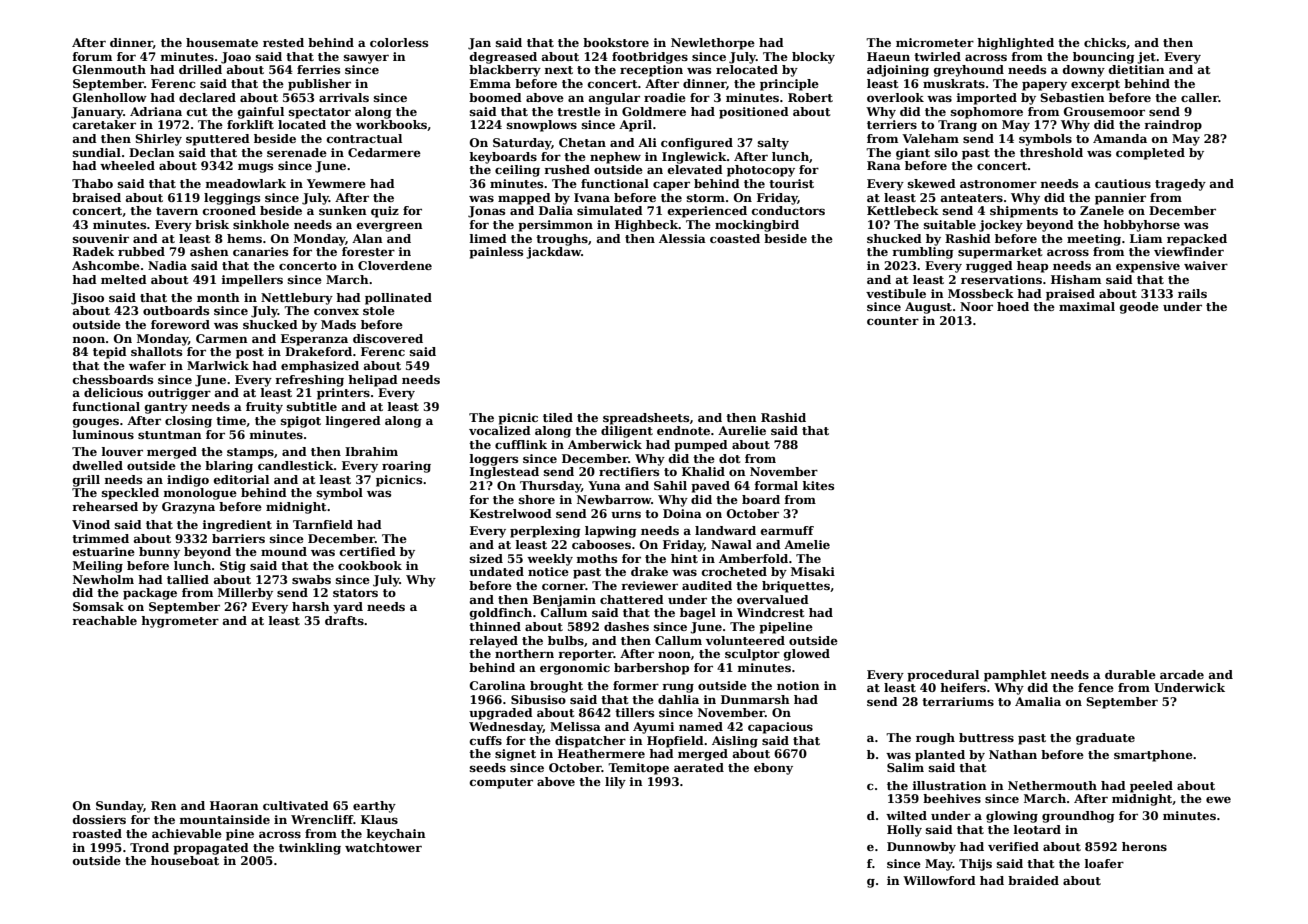 This image has width=1308, height=924. What do you see at coordinates (563, 586) in the image?
I see `corner` at bounding box center [563, 586].
